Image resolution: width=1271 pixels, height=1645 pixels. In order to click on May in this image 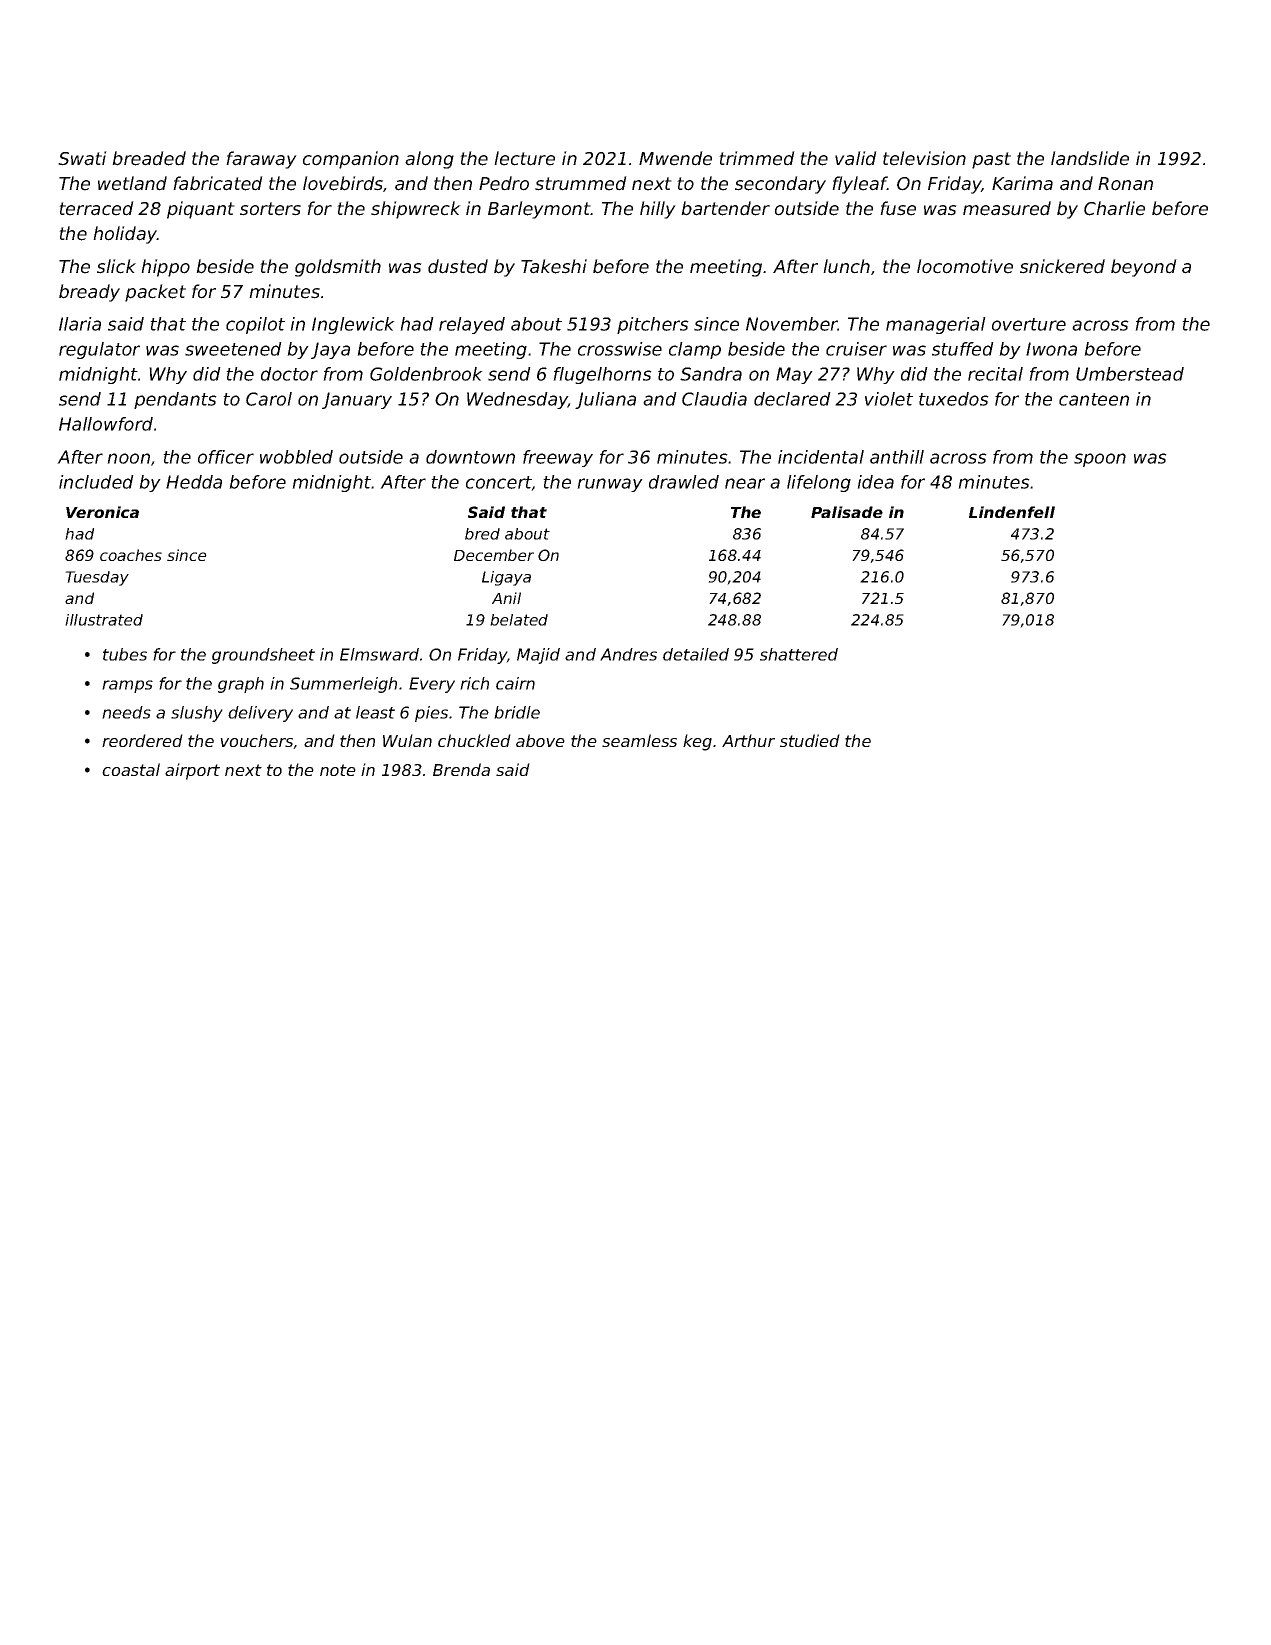, I will do `click(794, 375)`.
